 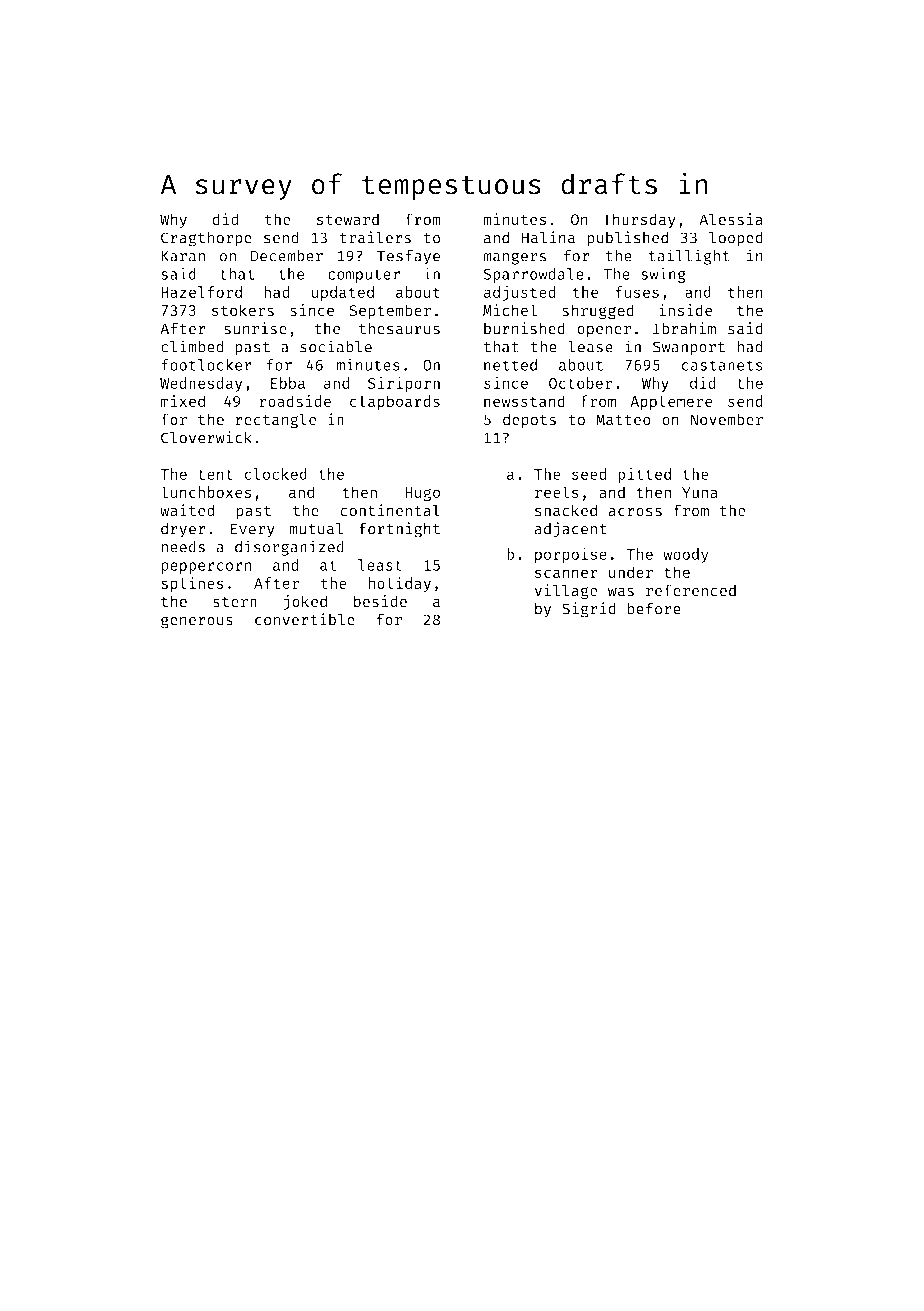 I want to click on mangers, so click(x=514, y=258).
